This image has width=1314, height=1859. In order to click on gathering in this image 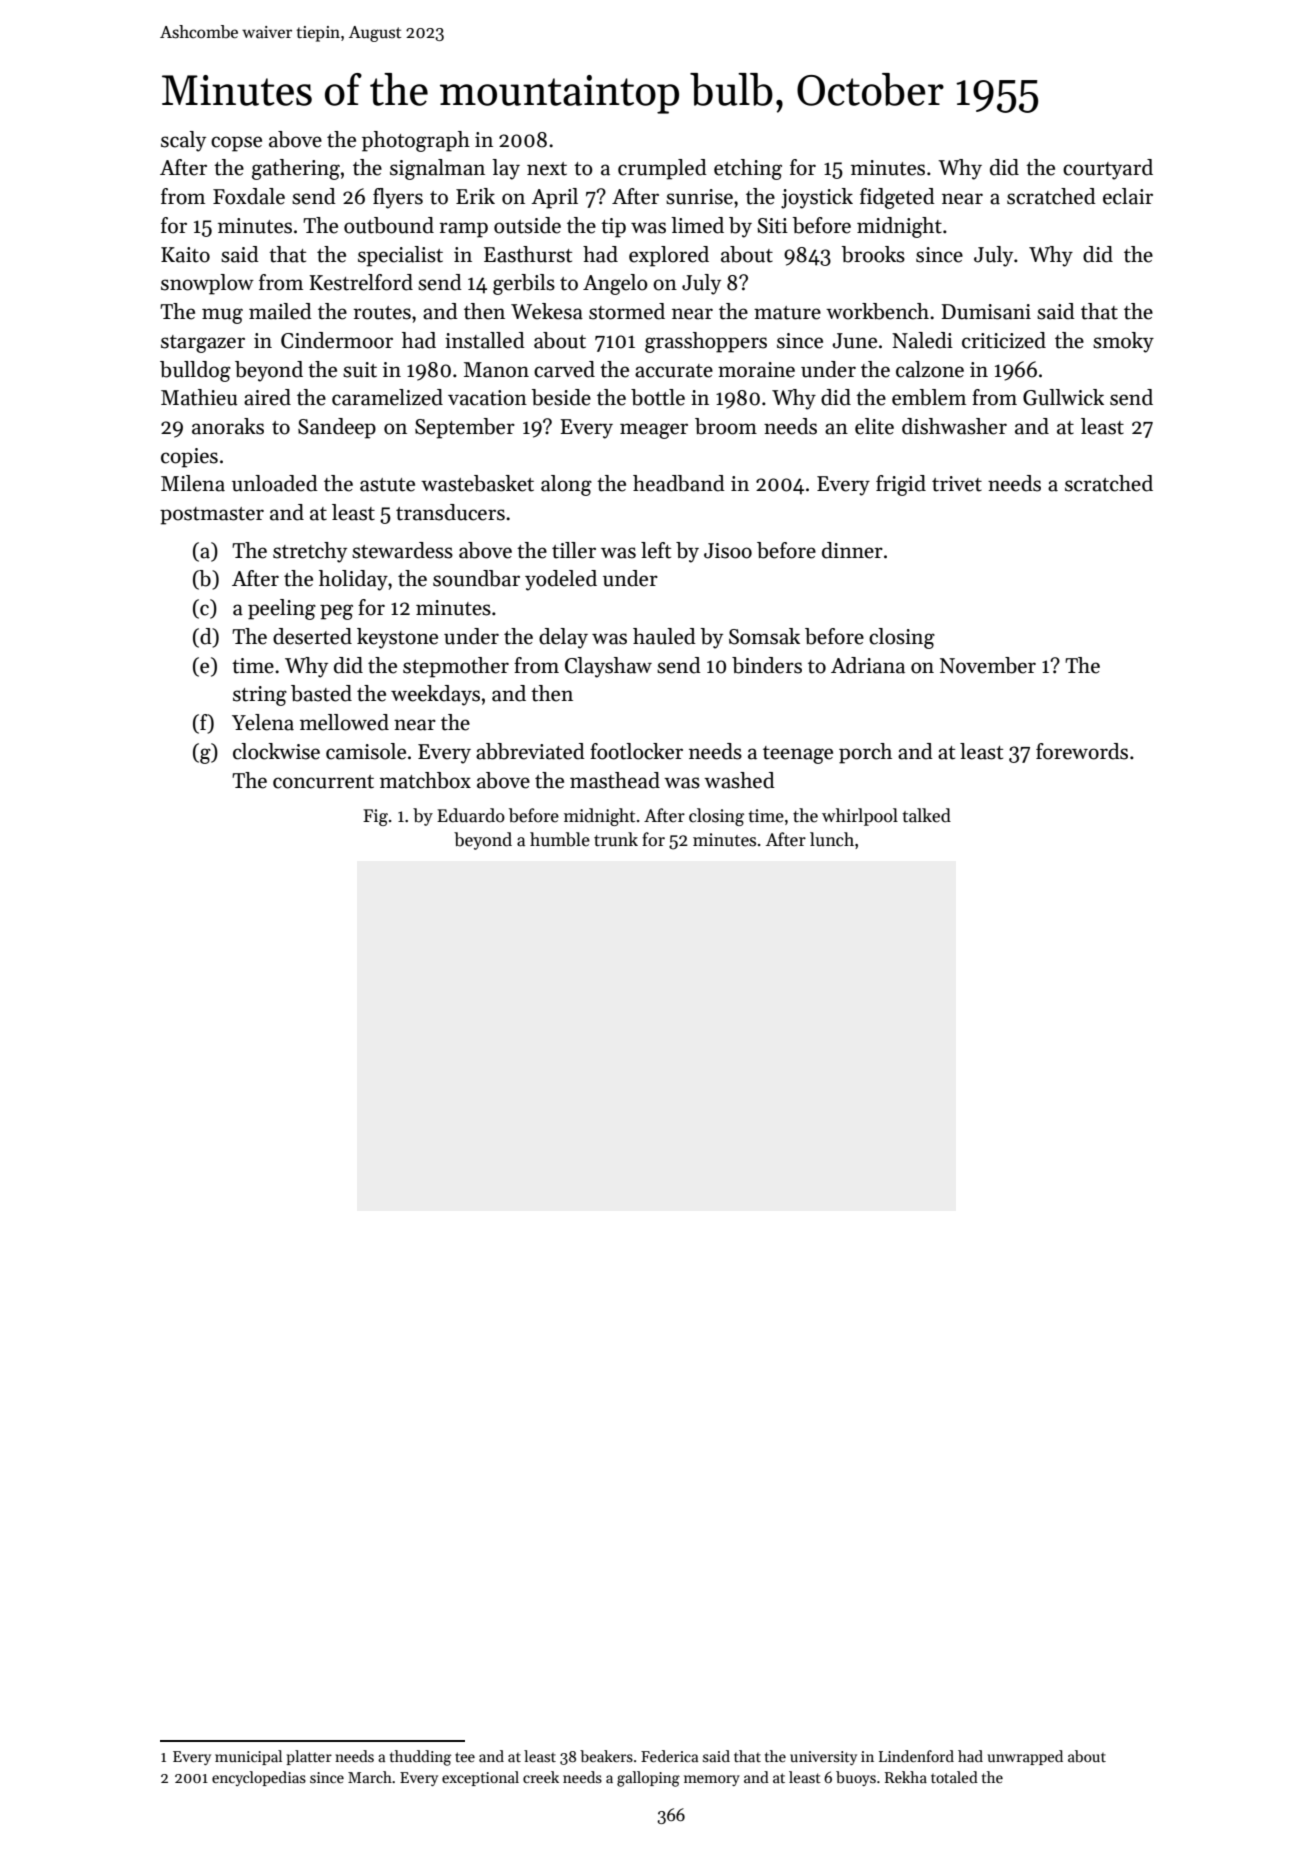, I will do `click(296, 169)`.
